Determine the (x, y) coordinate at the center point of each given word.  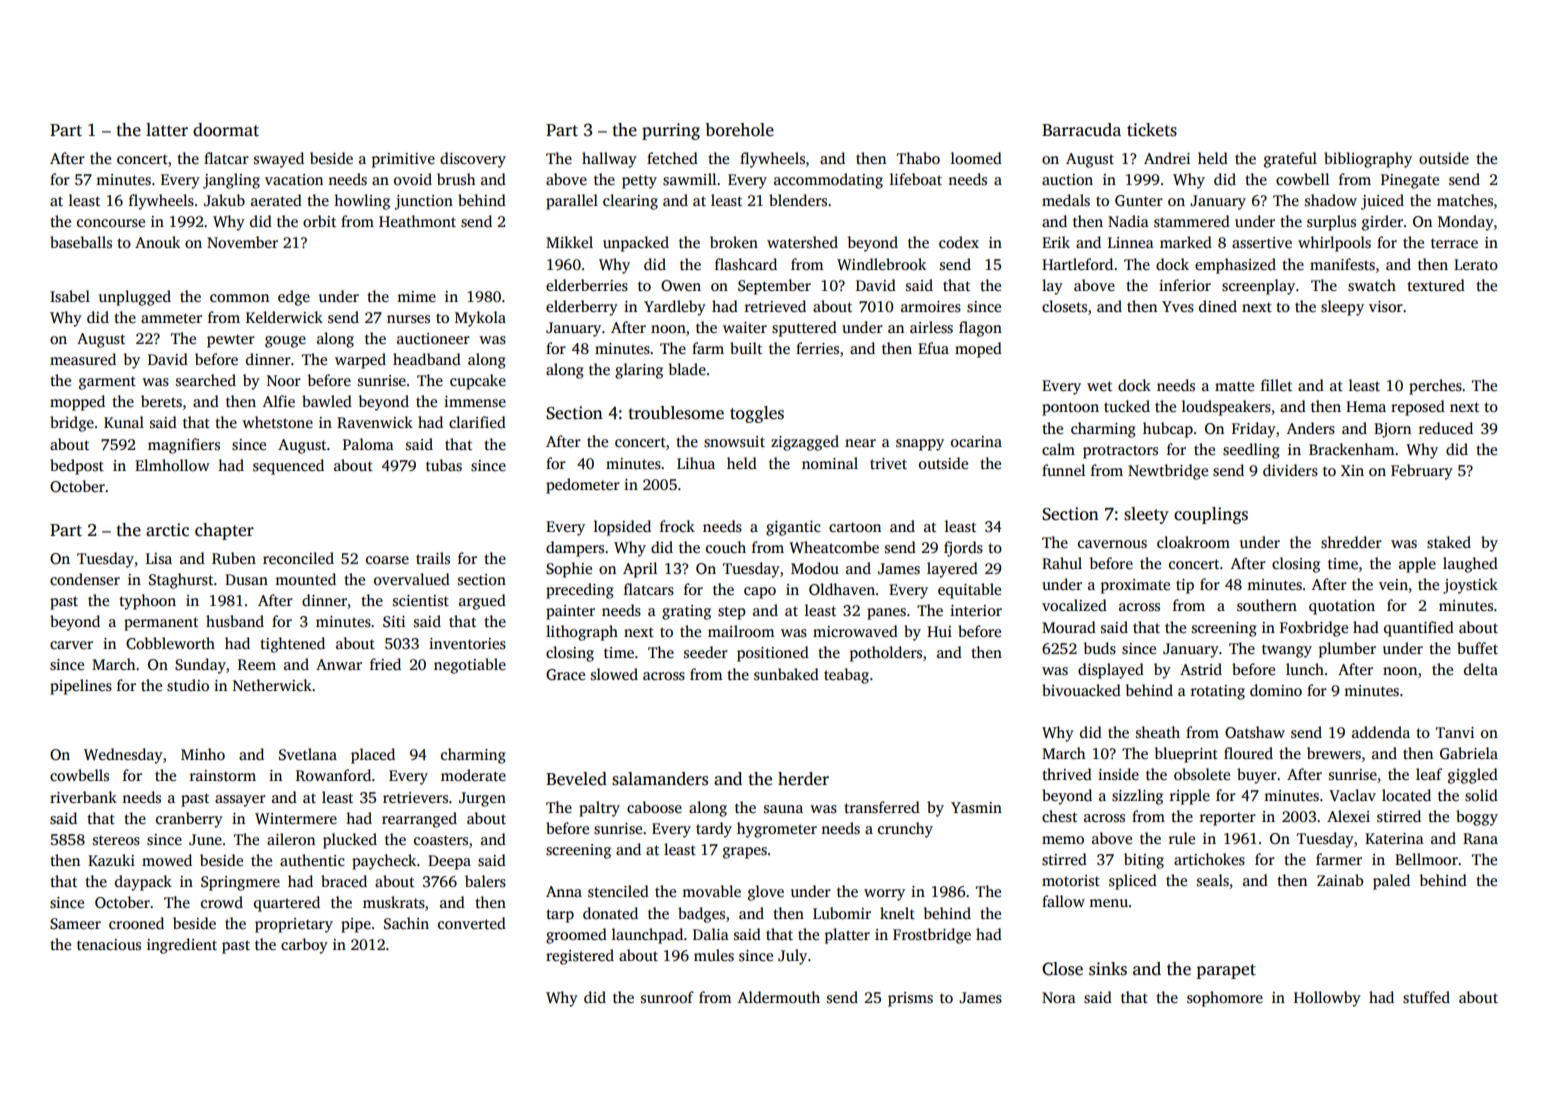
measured (83, 359)
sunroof (667, 997)
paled (1391, 882)
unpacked (636, 244)
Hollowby (1327, 999)
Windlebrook (881, 264)
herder (803, 779)
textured (1436, 285)
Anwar (339, 664)
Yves (1178, 307)
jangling (231, 181)
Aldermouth (779, 997)
